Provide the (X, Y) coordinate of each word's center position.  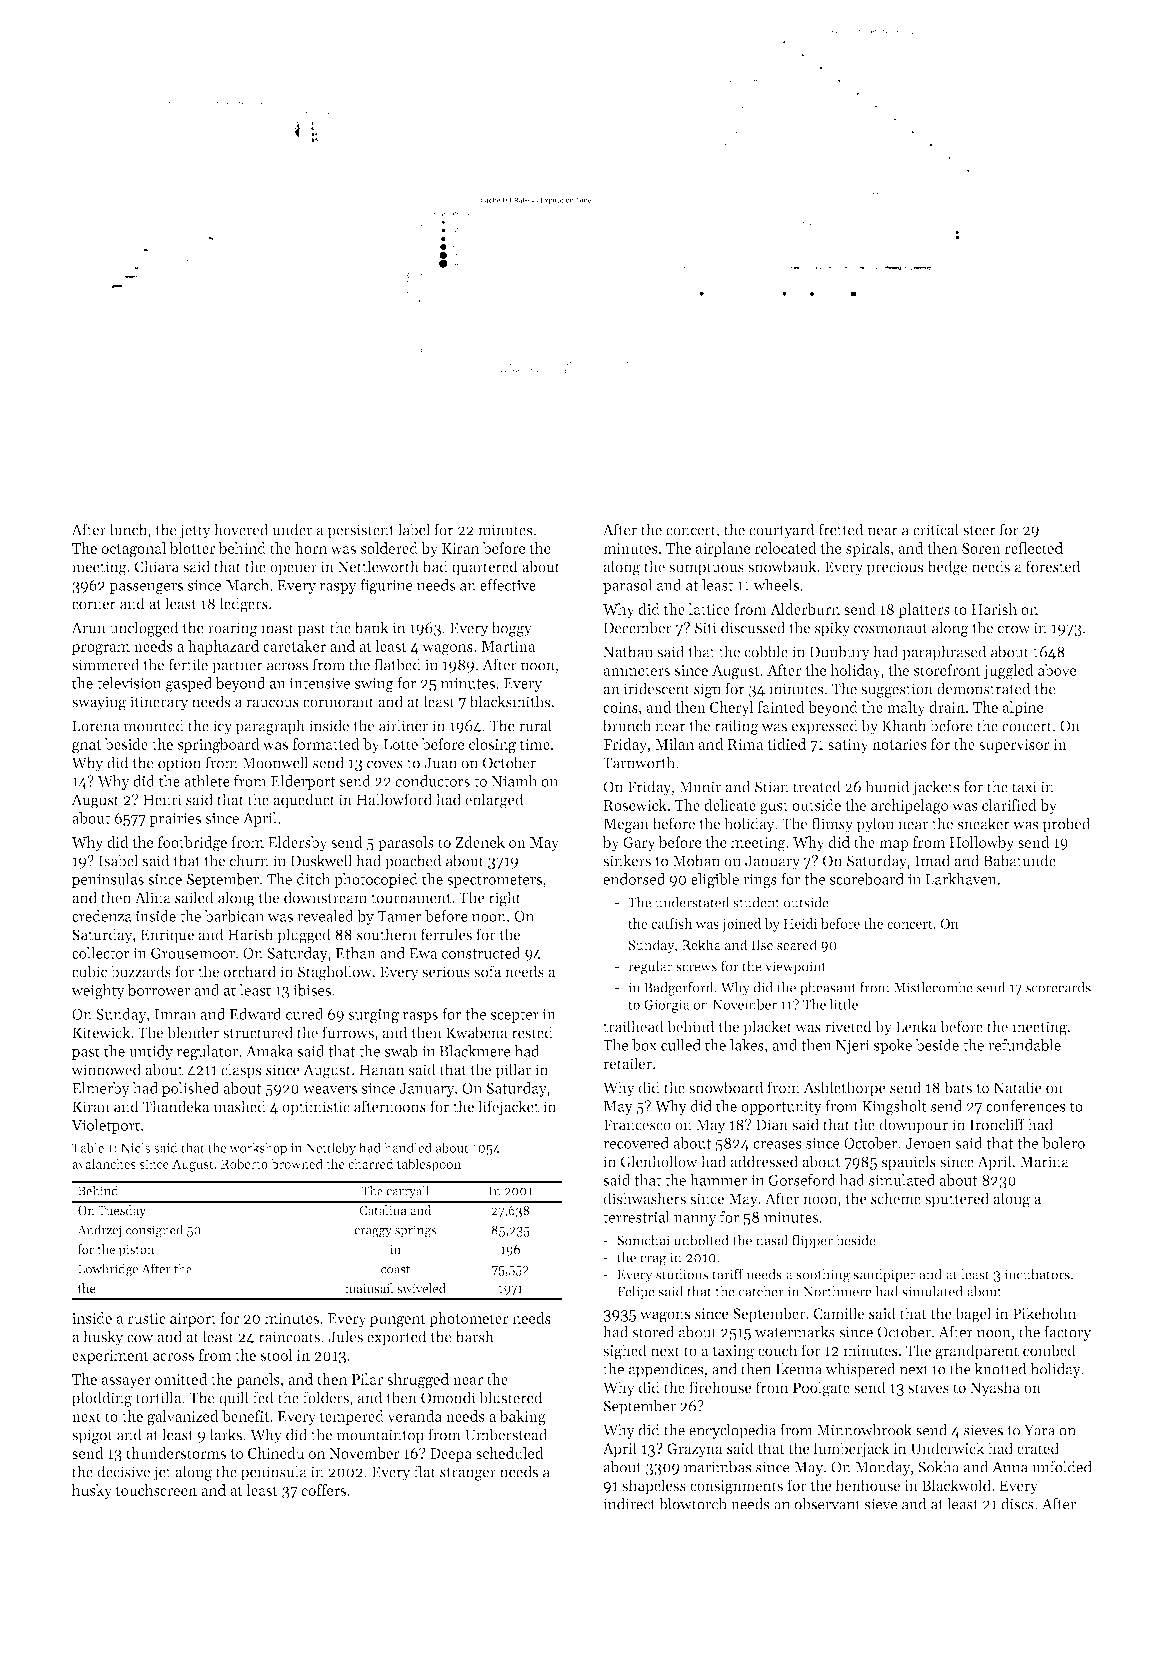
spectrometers (494, 881)
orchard (250, 971)
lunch (128, 529)
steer (979, 530)
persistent (360, 531)
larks (225, 1434)
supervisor (1014, 746)
